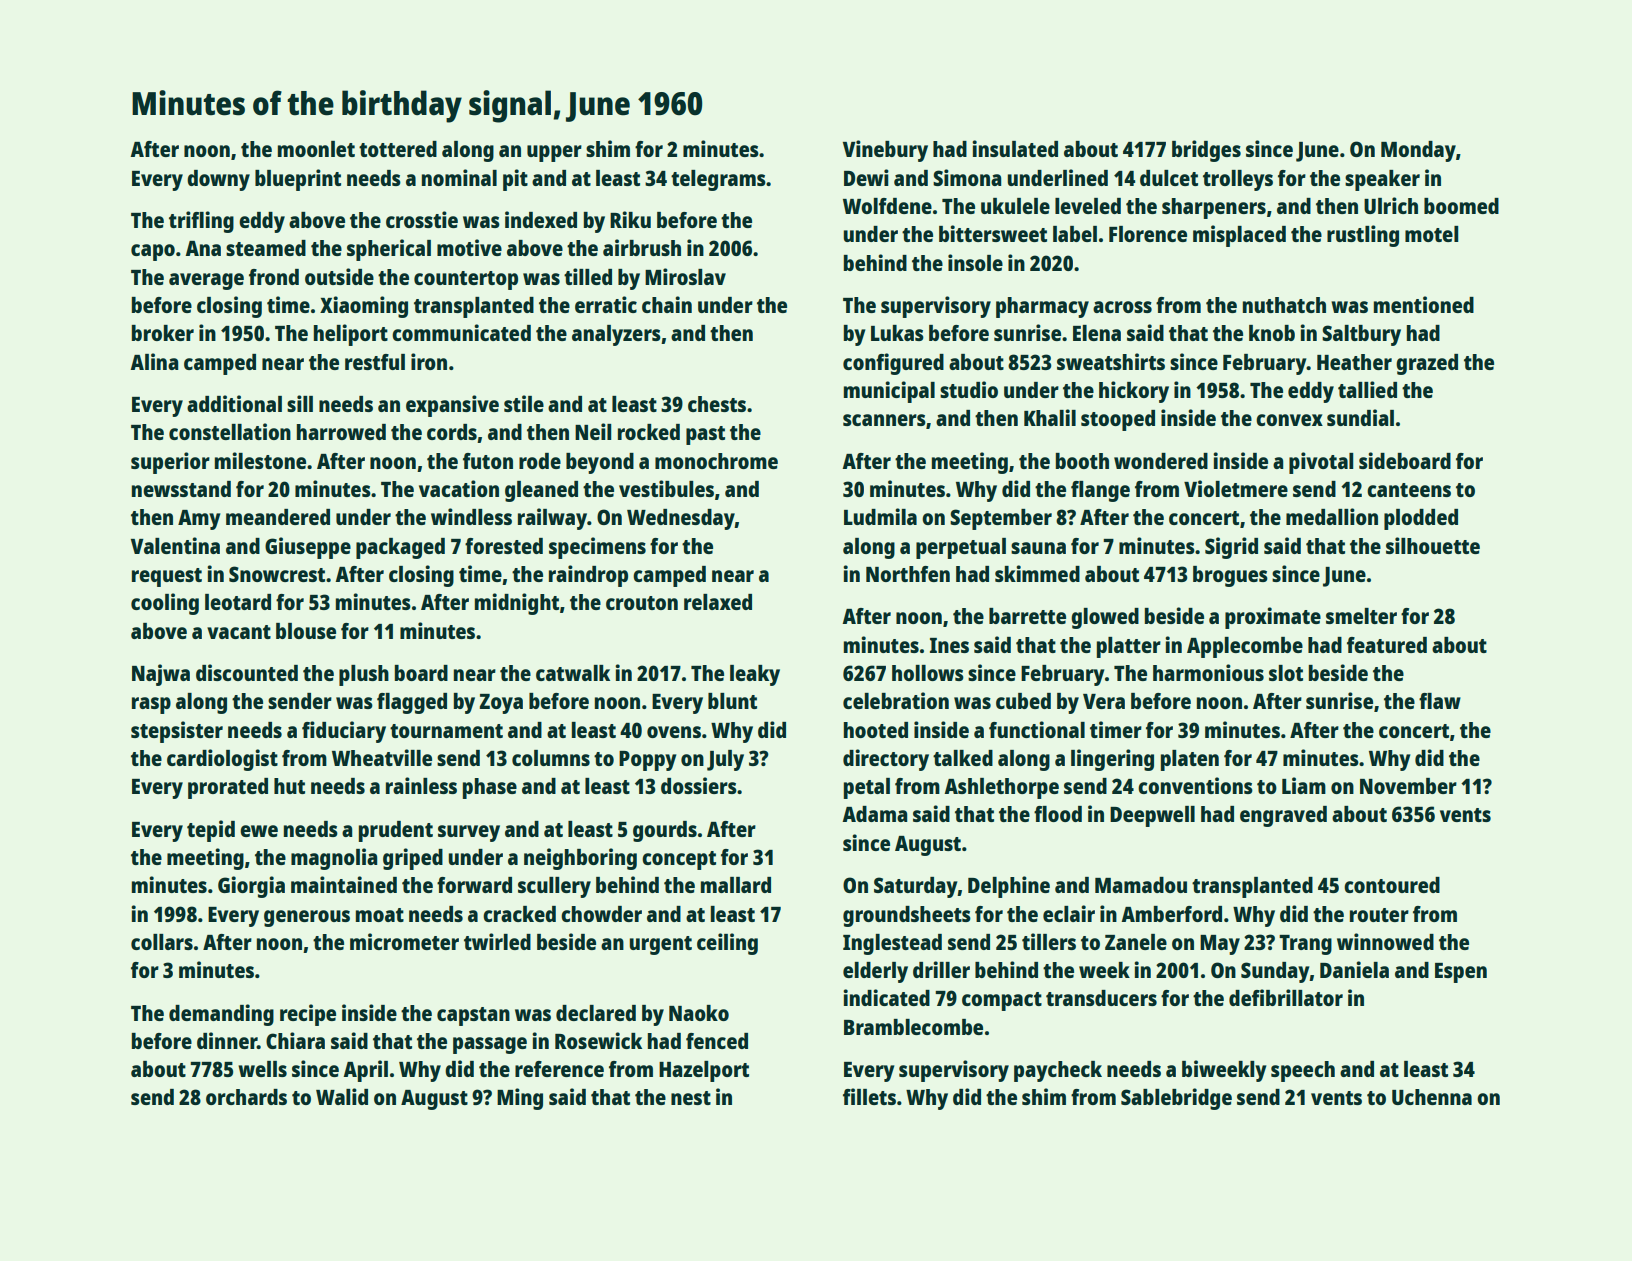 The width and height of the screenshot is (1632, 1261). I want to click on Vinebury, so click(885, 151).
